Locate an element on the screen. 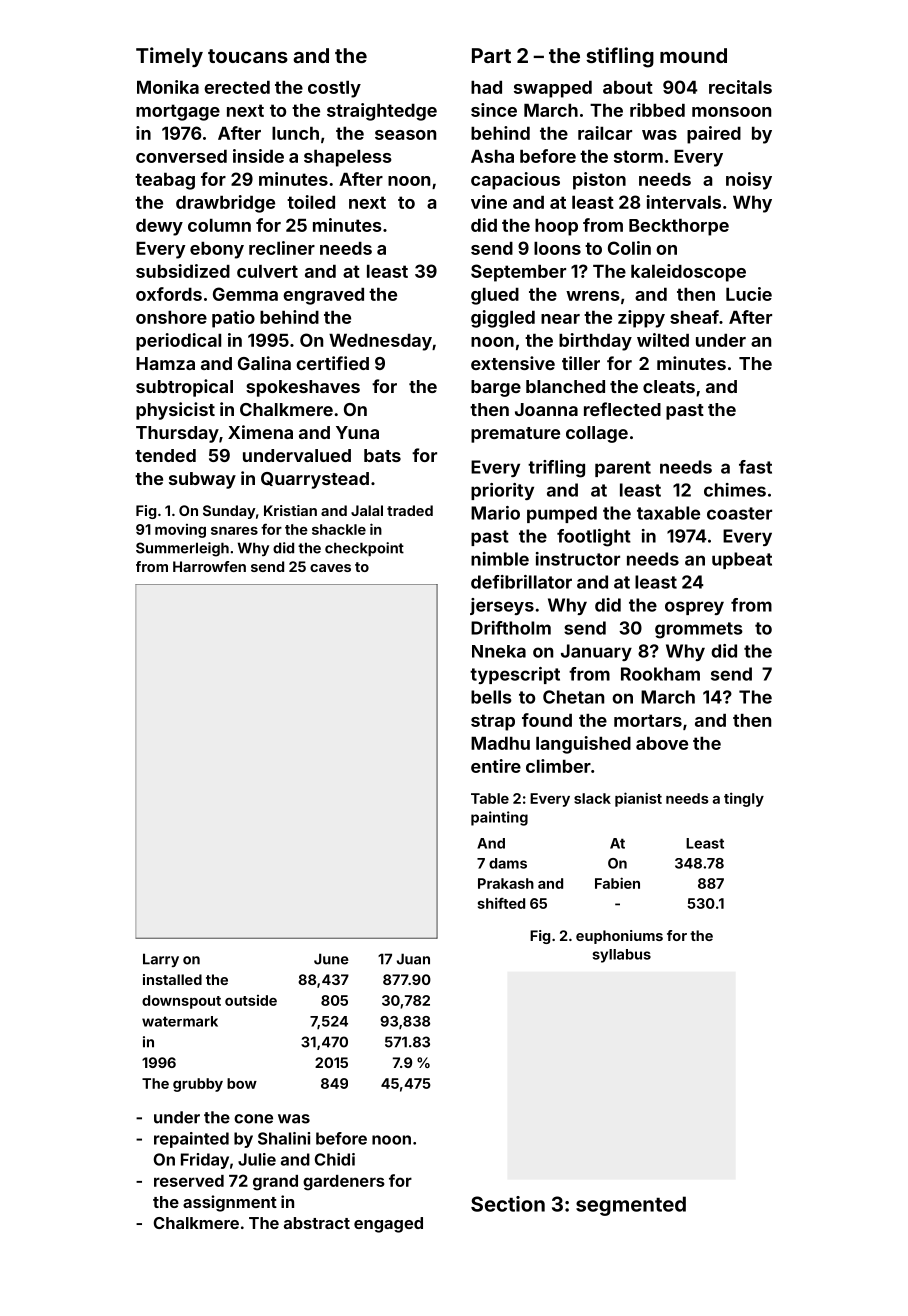  segmented is located at coordinates (631, 1206).
